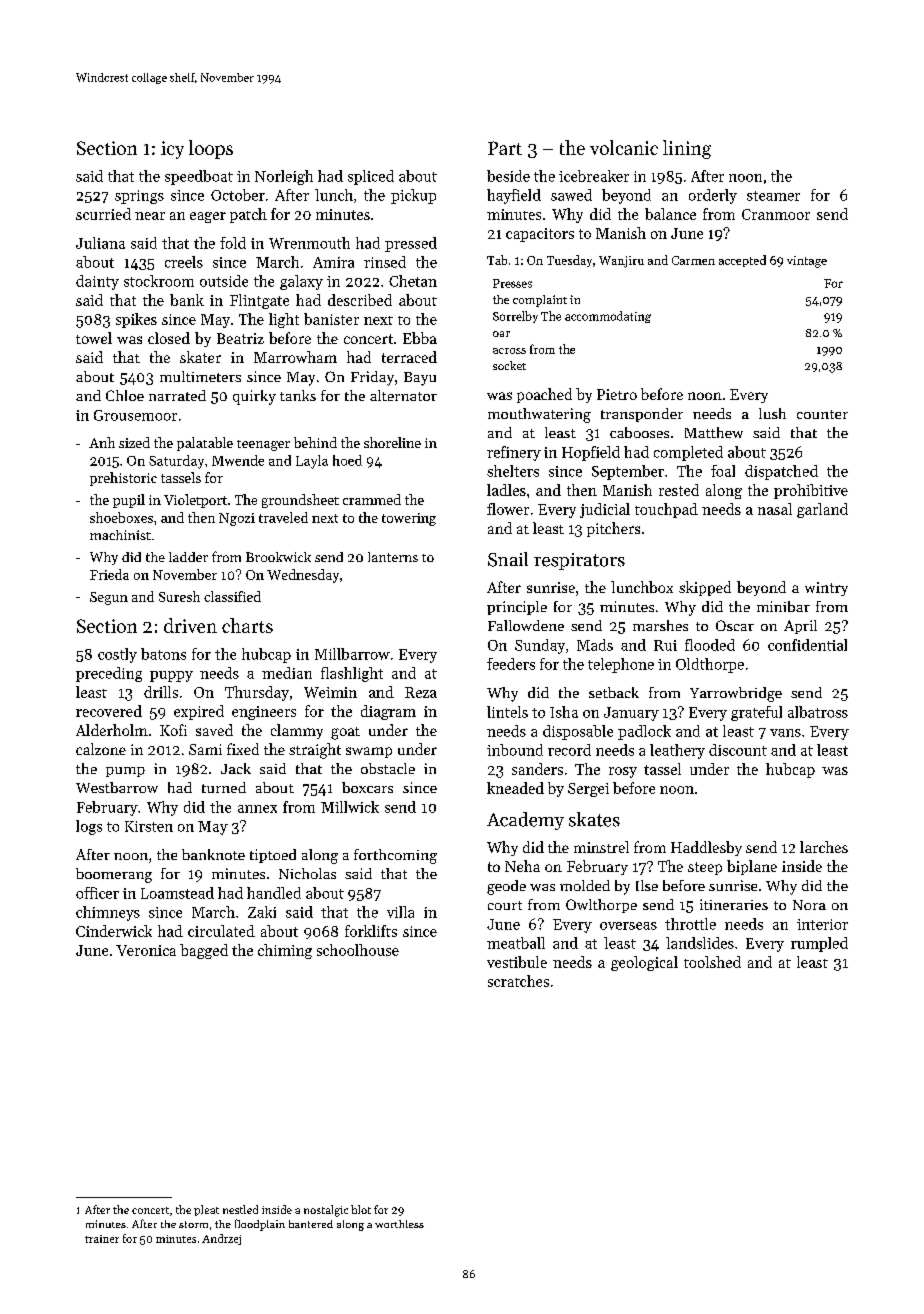 The height and width of the screenshot is (1314, 924). What do you see at coordinates (826, 589) in the screenshot?
I see `wintry` at bounding box center [826, 589].
